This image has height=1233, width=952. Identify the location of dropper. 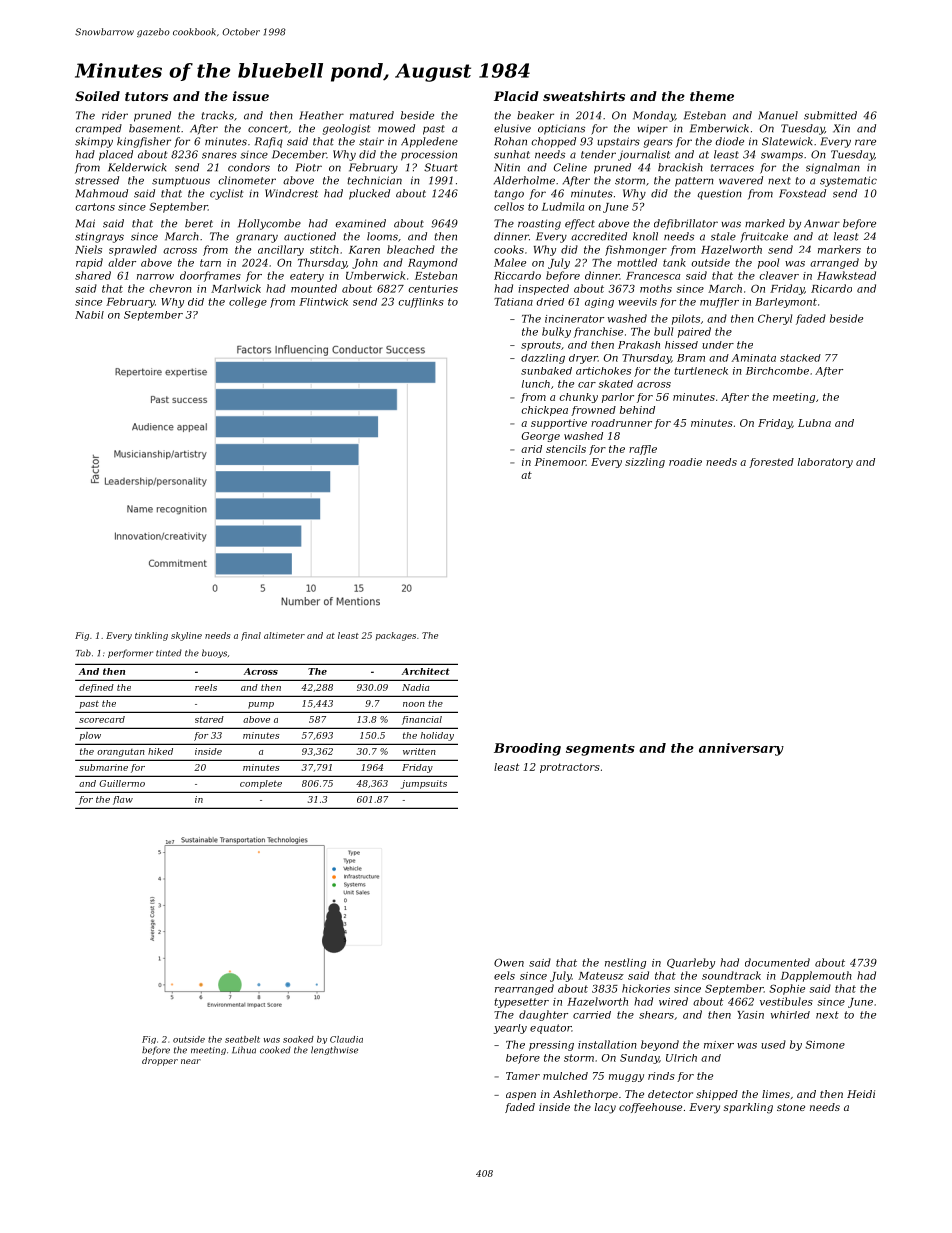
(160, 1061).
